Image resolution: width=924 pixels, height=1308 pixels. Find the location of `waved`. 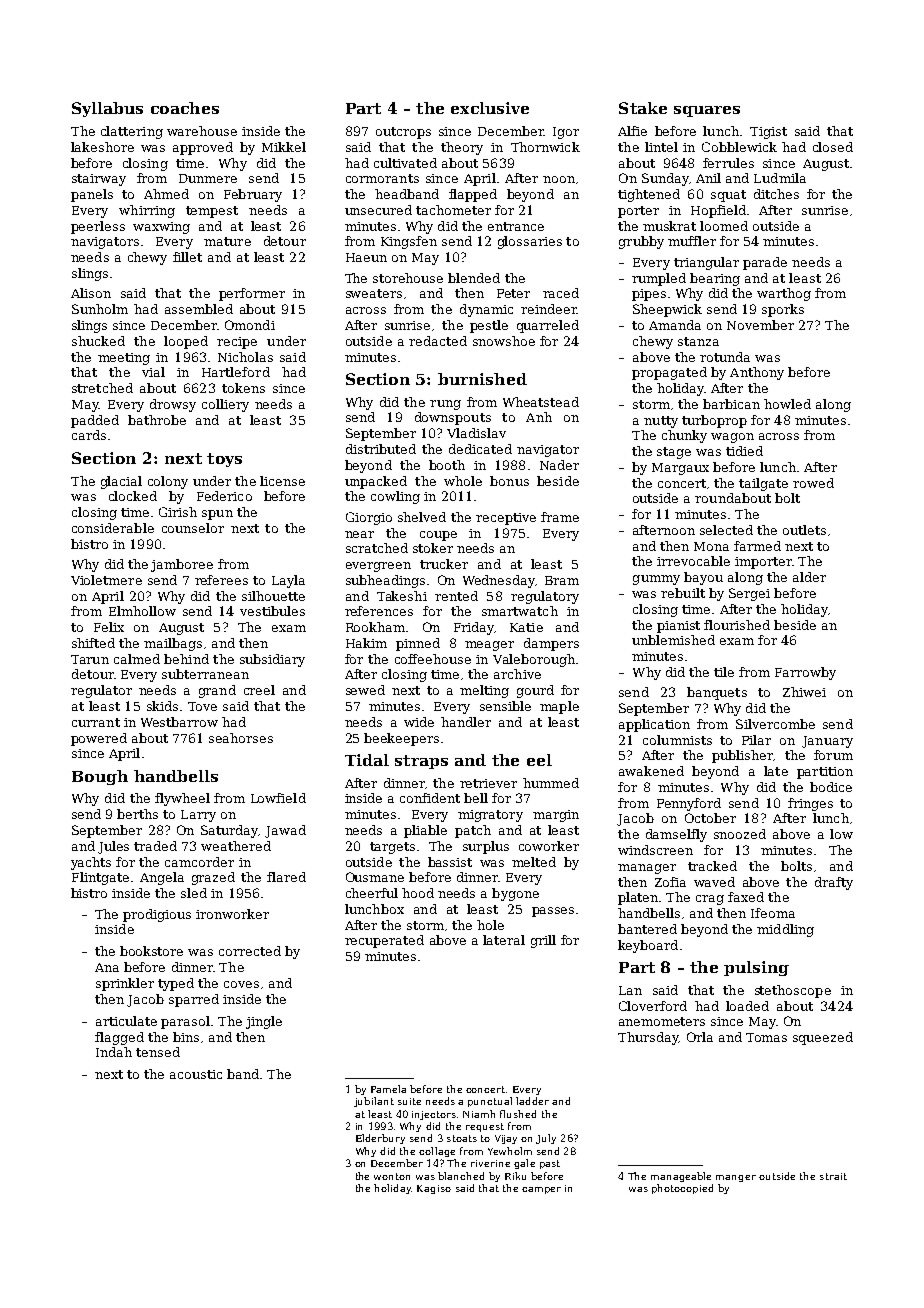

waved is located at coordinates (714, 882).
